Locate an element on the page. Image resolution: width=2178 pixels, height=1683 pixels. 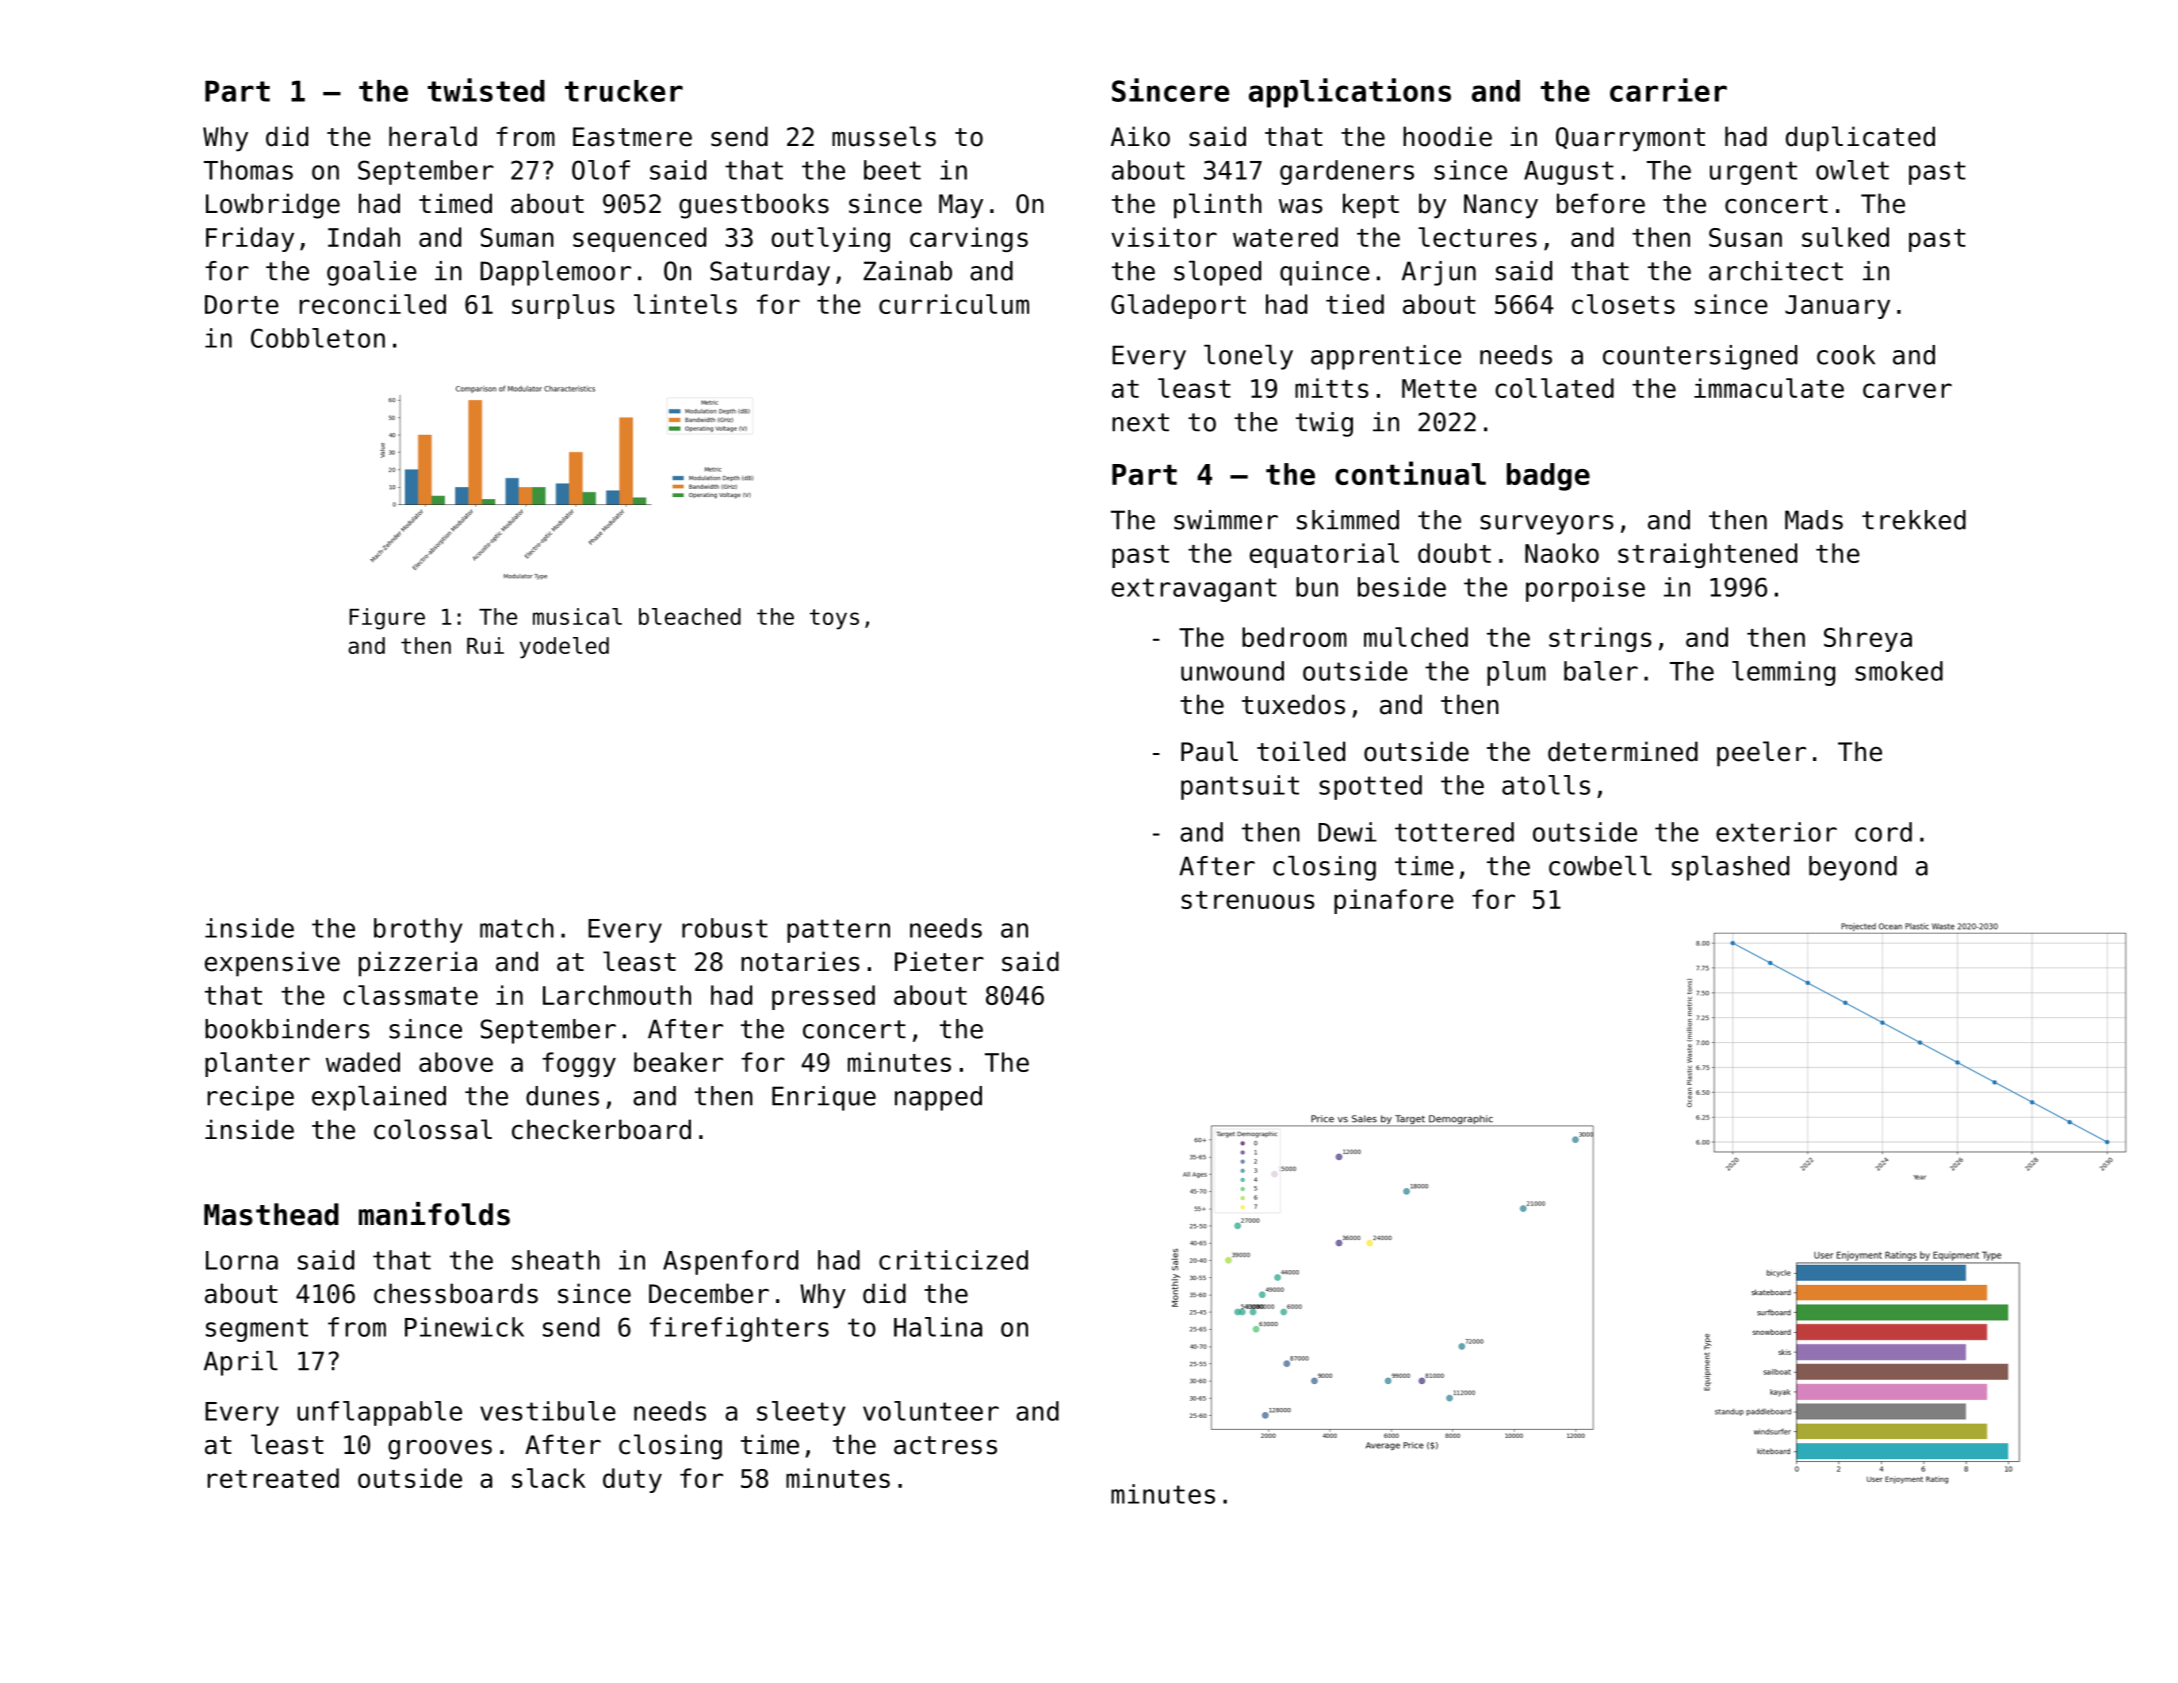
Thomas is located at coordinates (248, 170).
